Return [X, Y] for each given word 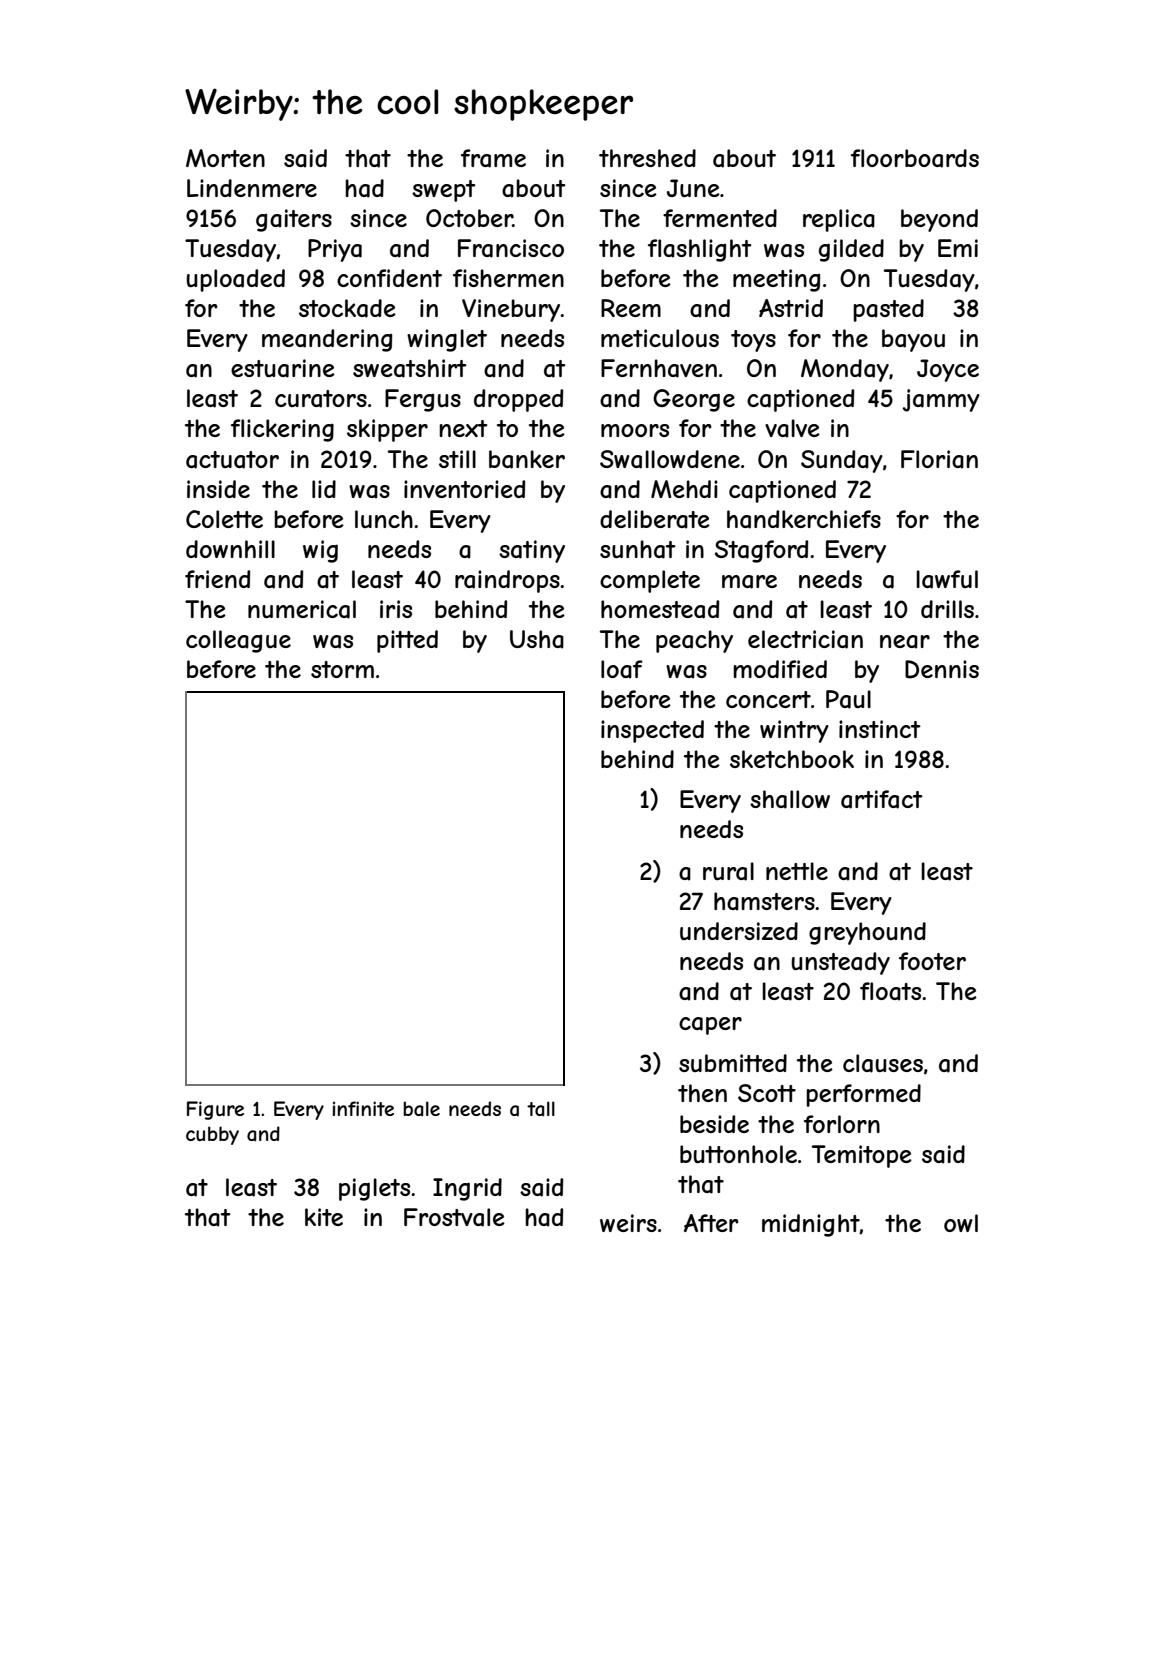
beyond [939, 220]
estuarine [283, 368]
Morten [225, 158]
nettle [797, 871]
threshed [647, 158]
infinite [363, 1108]
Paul [848, 699]
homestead [660, 609]
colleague [238, 641]
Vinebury [511, 310]
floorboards [915, 158]
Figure [215, 1110]
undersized [739, 931]
